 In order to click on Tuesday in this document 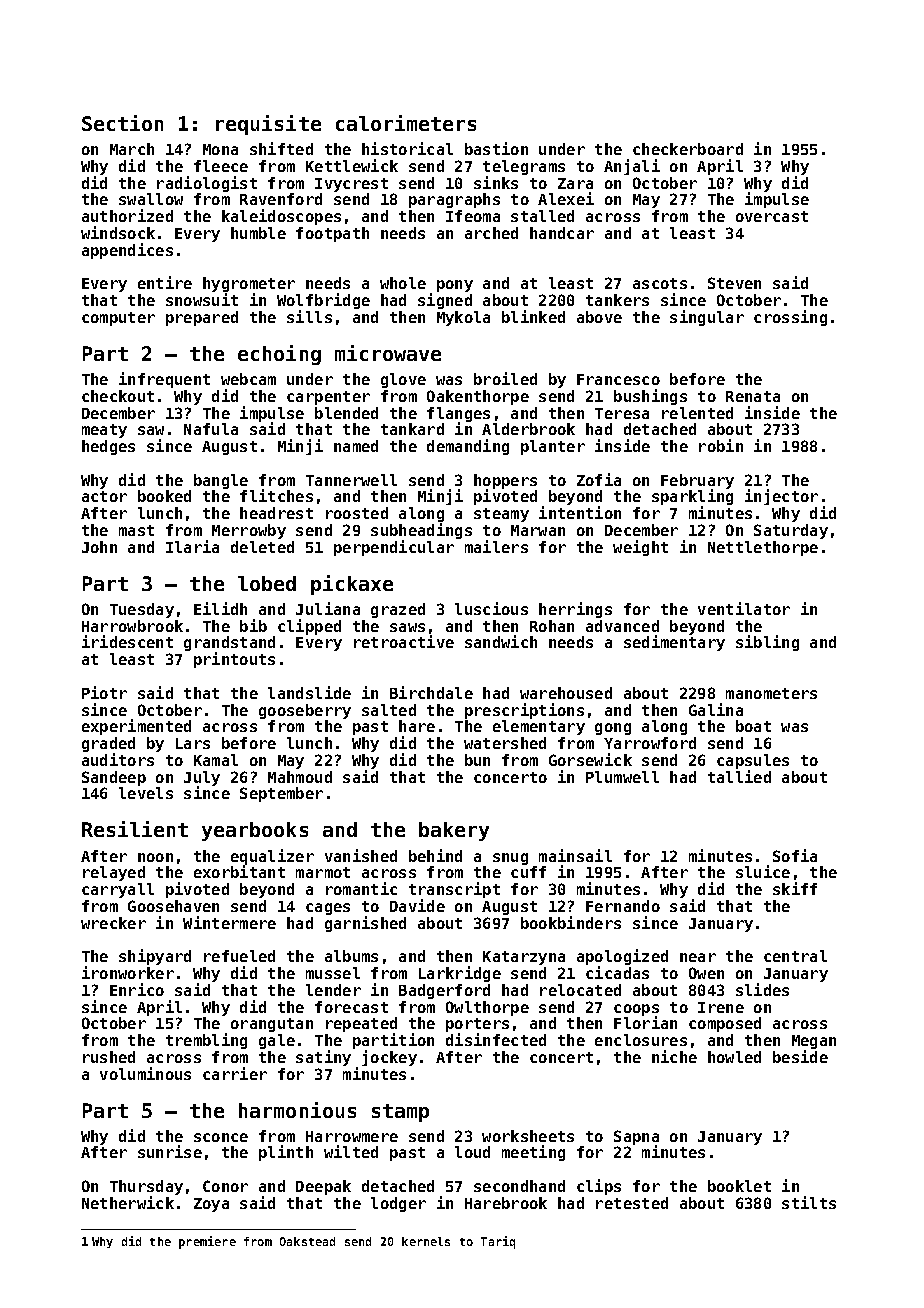, I will do `click(142, 610)`.
